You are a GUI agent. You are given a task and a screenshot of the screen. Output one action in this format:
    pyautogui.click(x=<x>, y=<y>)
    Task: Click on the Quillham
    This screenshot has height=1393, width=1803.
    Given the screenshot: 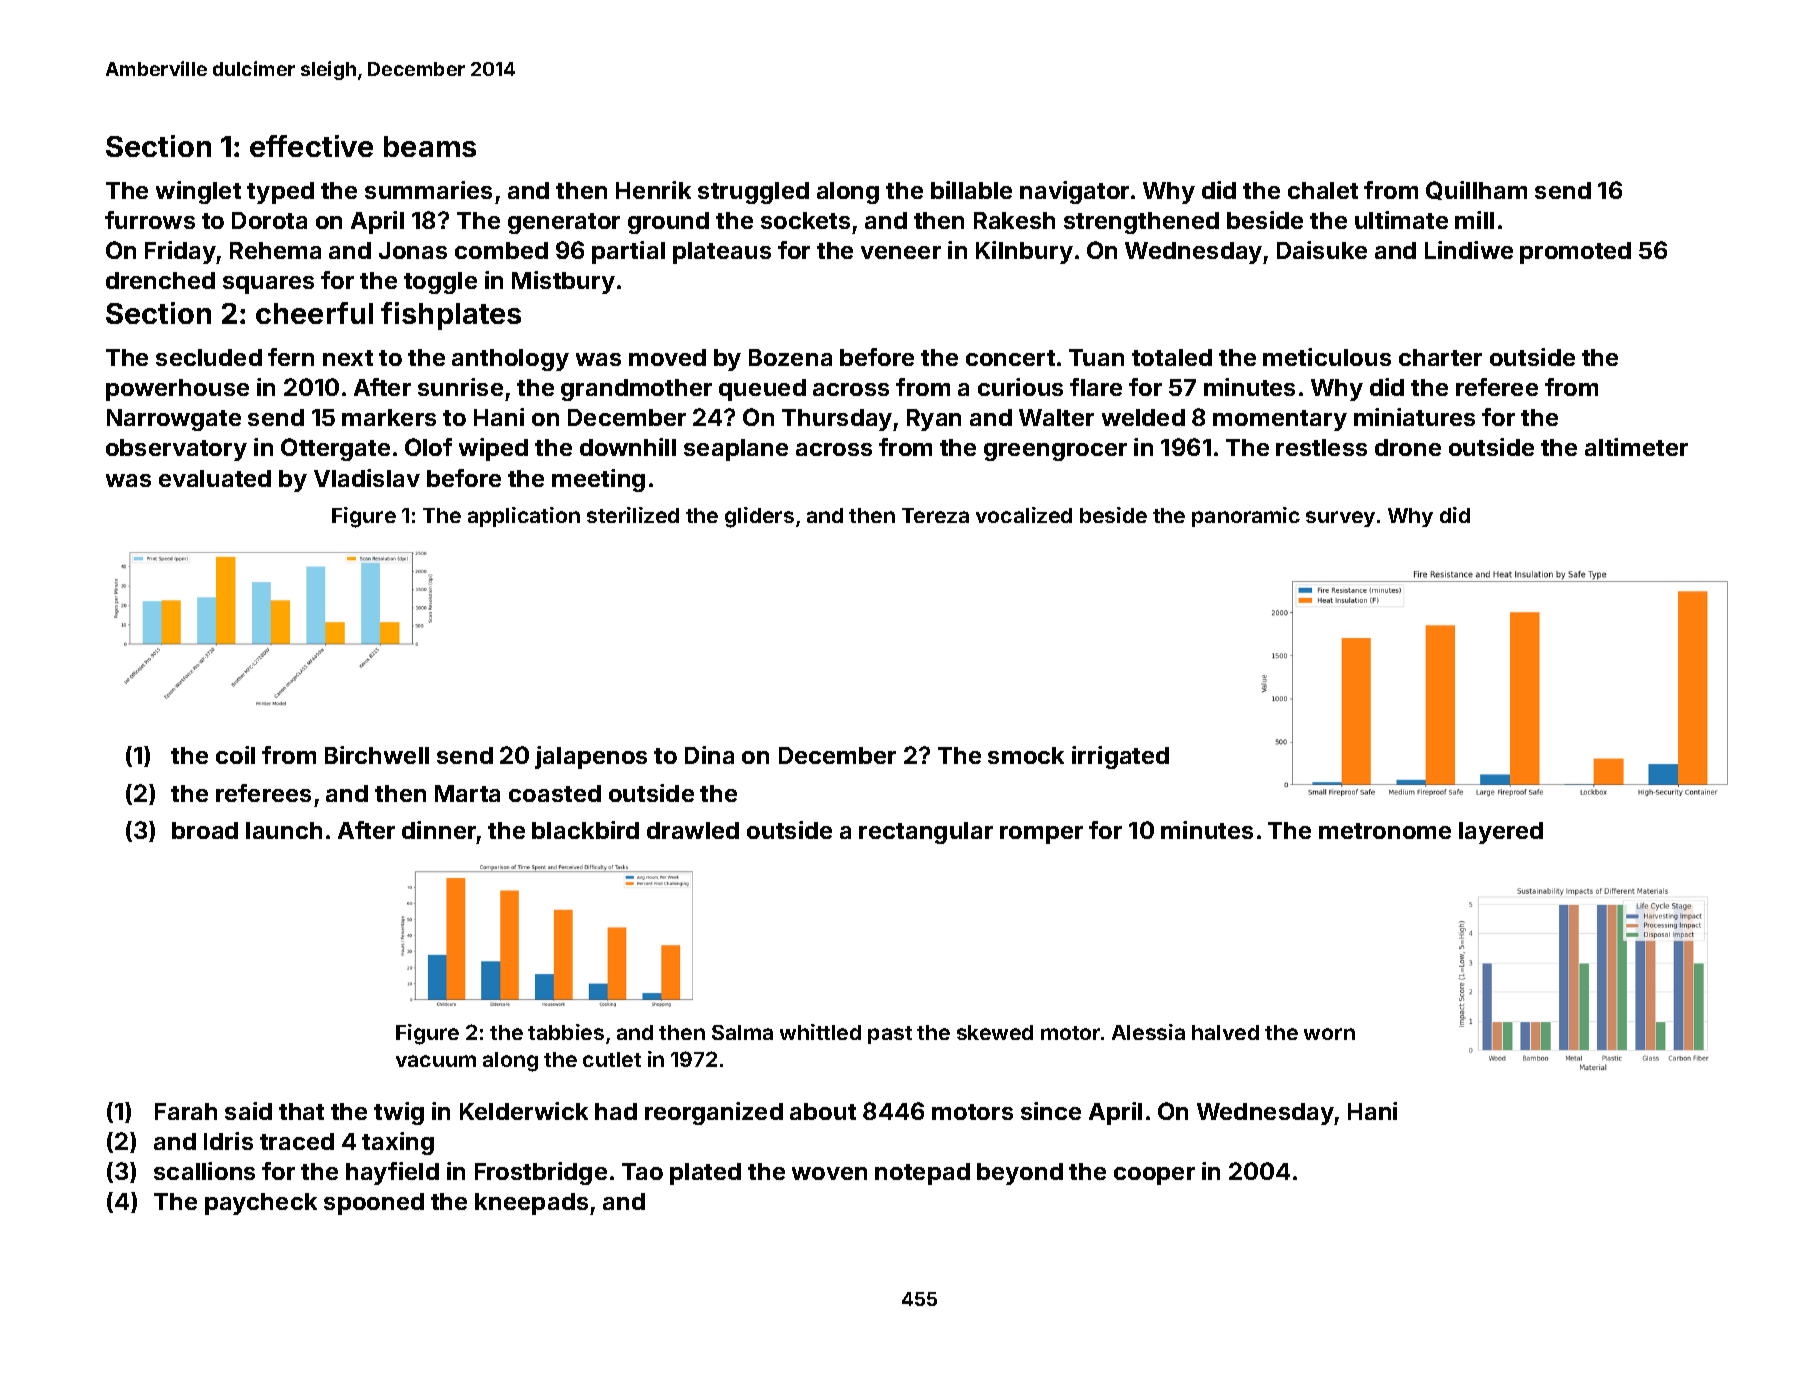 What is the action you would take?
    pyautogui.click(x=1476, y=190)
